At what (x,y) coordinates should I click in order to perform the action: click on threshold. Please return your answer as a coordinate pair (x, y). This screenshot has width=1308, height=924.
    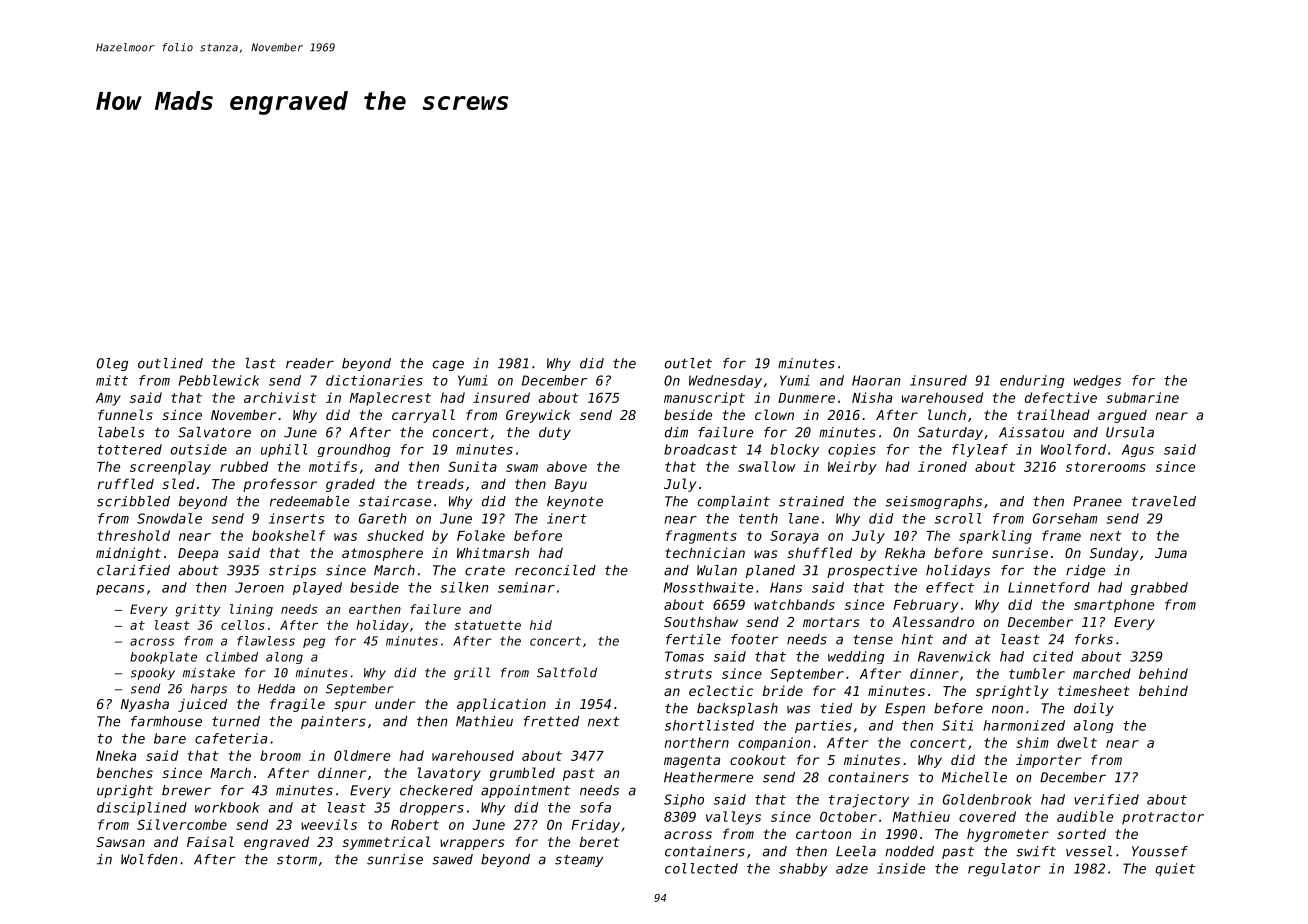
    Looking at the image, I should click on (134, 535).
